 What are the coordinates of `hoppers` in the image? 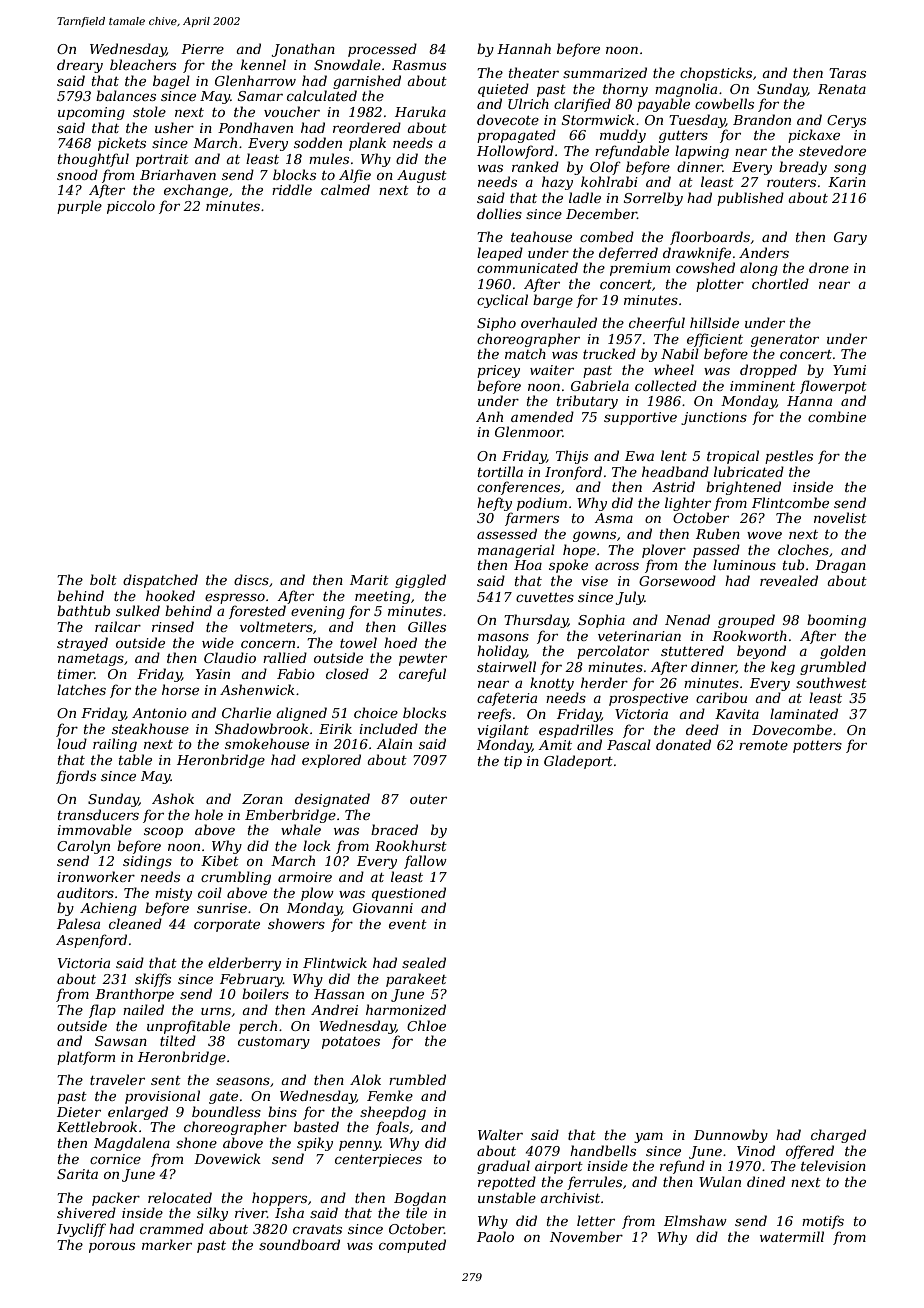 It's located at (279, 1199).
